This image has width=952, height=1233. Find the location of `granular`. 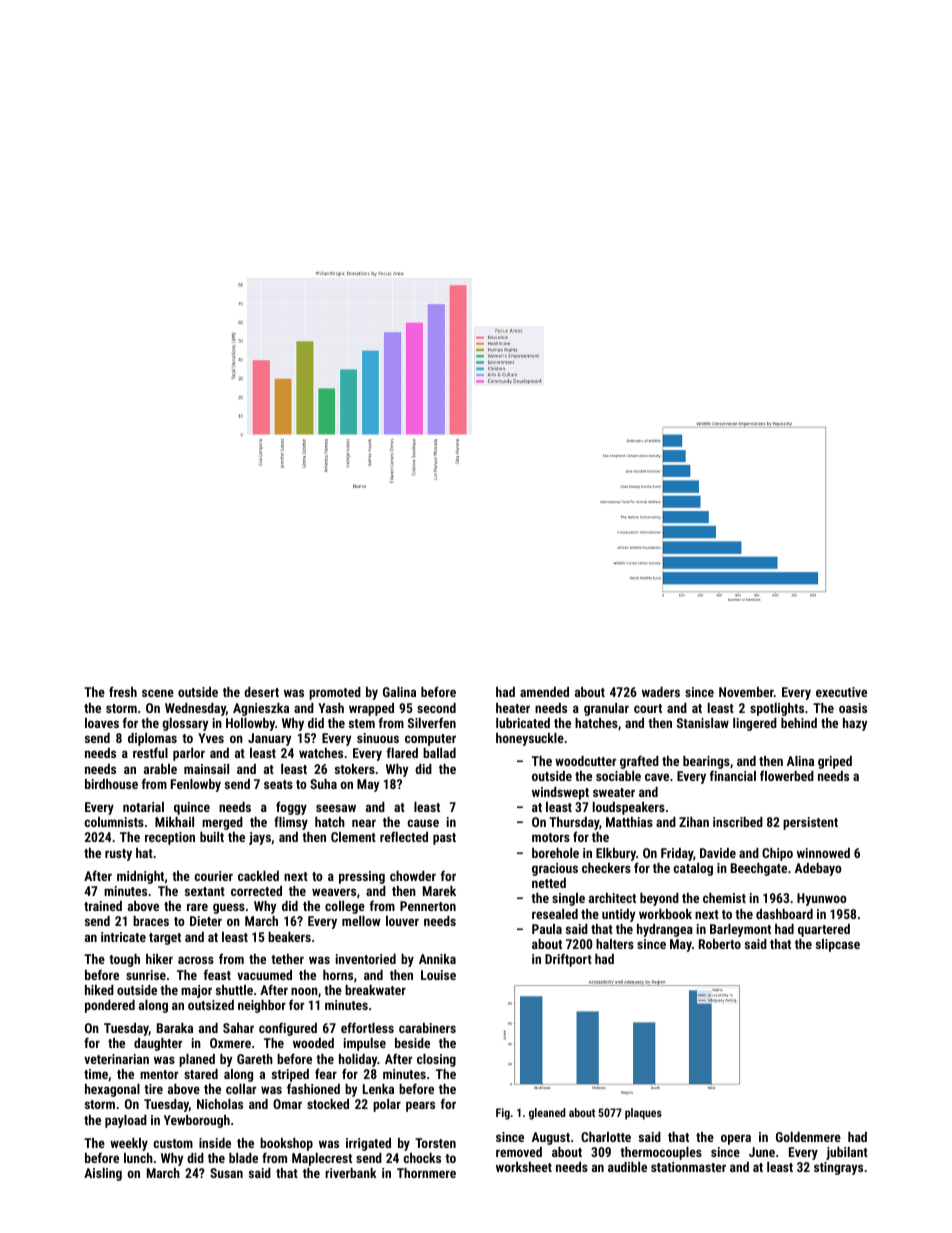

granular is located at coordinates (606, 709).
